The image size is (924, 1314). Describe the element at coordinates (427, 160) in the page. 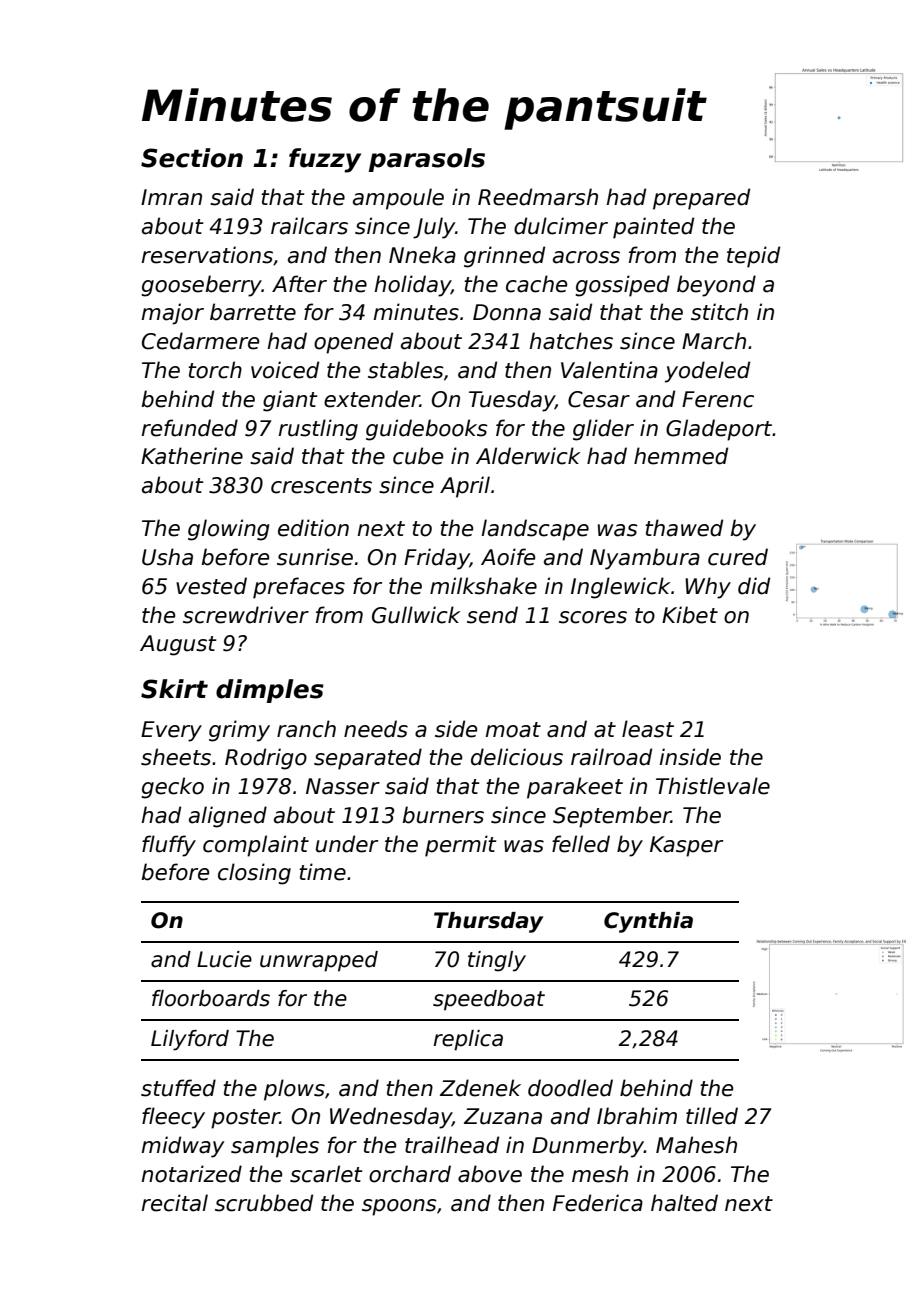

I see `parasols` at that location.
